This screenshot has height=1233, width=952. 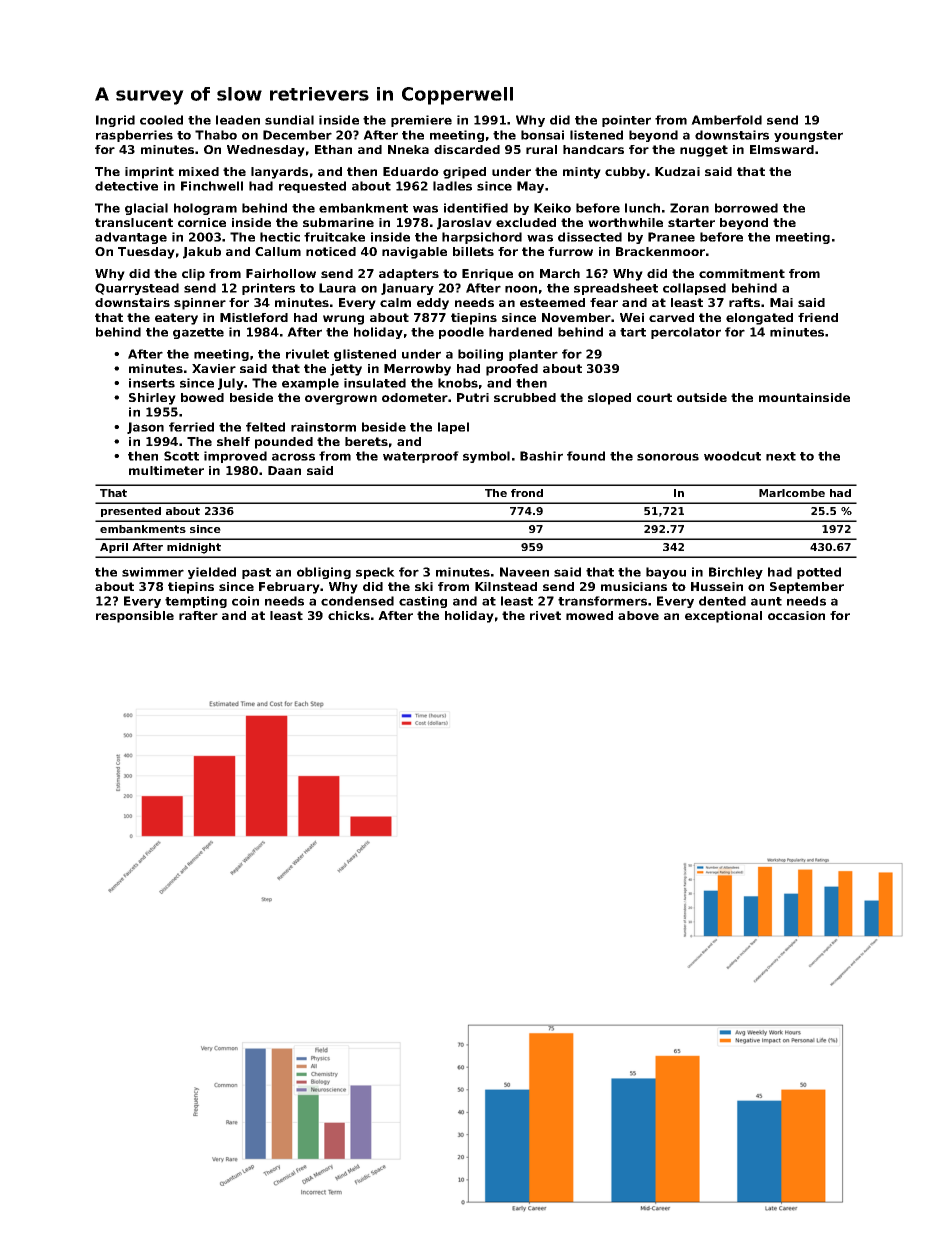 What do you see at coordinates (461, 333) in the screenshot?
I see `poodle` at bounding box center [461, 333].
